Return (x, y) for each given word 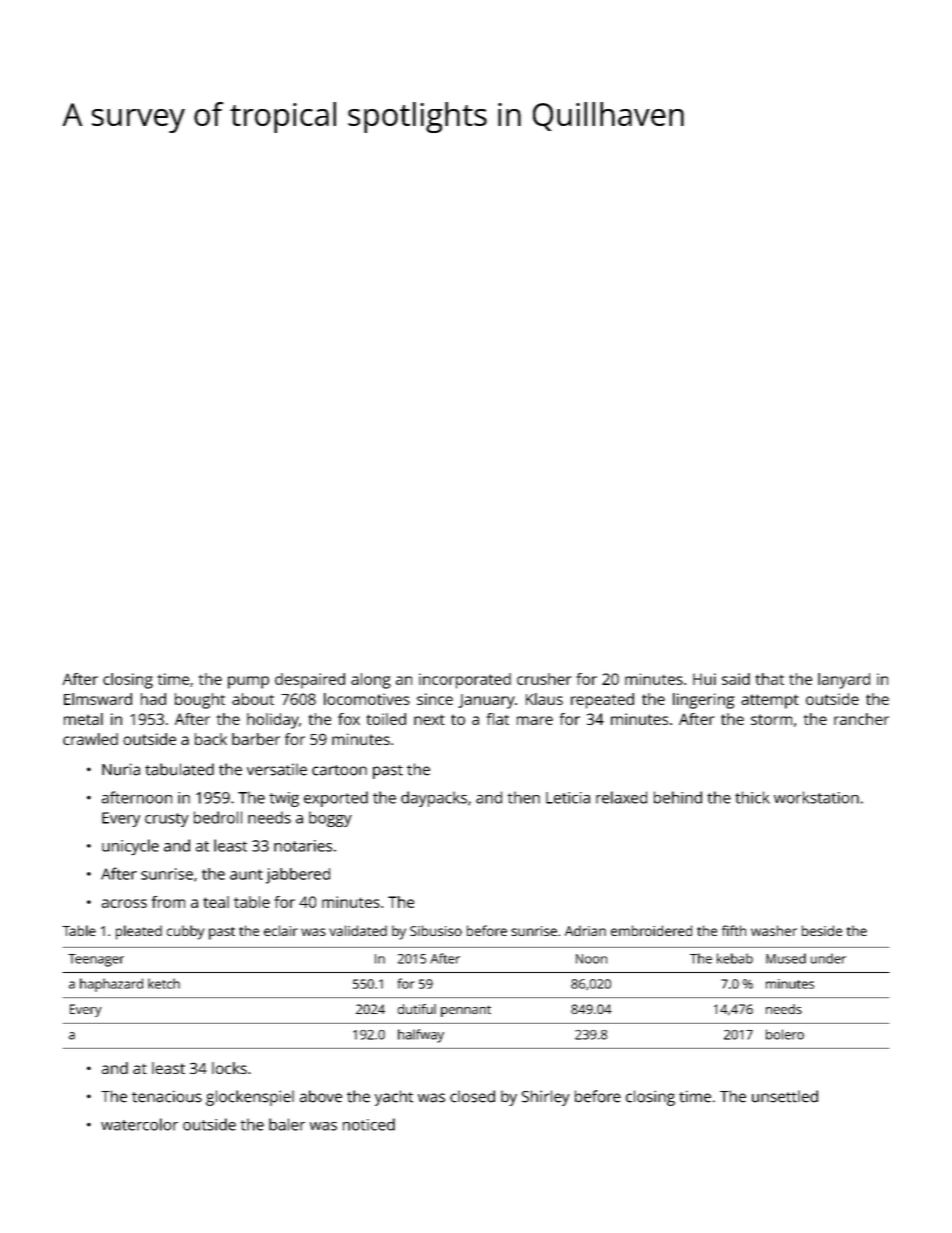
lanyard (844, 681)
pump (248, 682)
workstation (816, 797)
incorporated (465, 681)
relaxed (621, 797)
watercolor (139, 1124)
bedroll (218, 817)
